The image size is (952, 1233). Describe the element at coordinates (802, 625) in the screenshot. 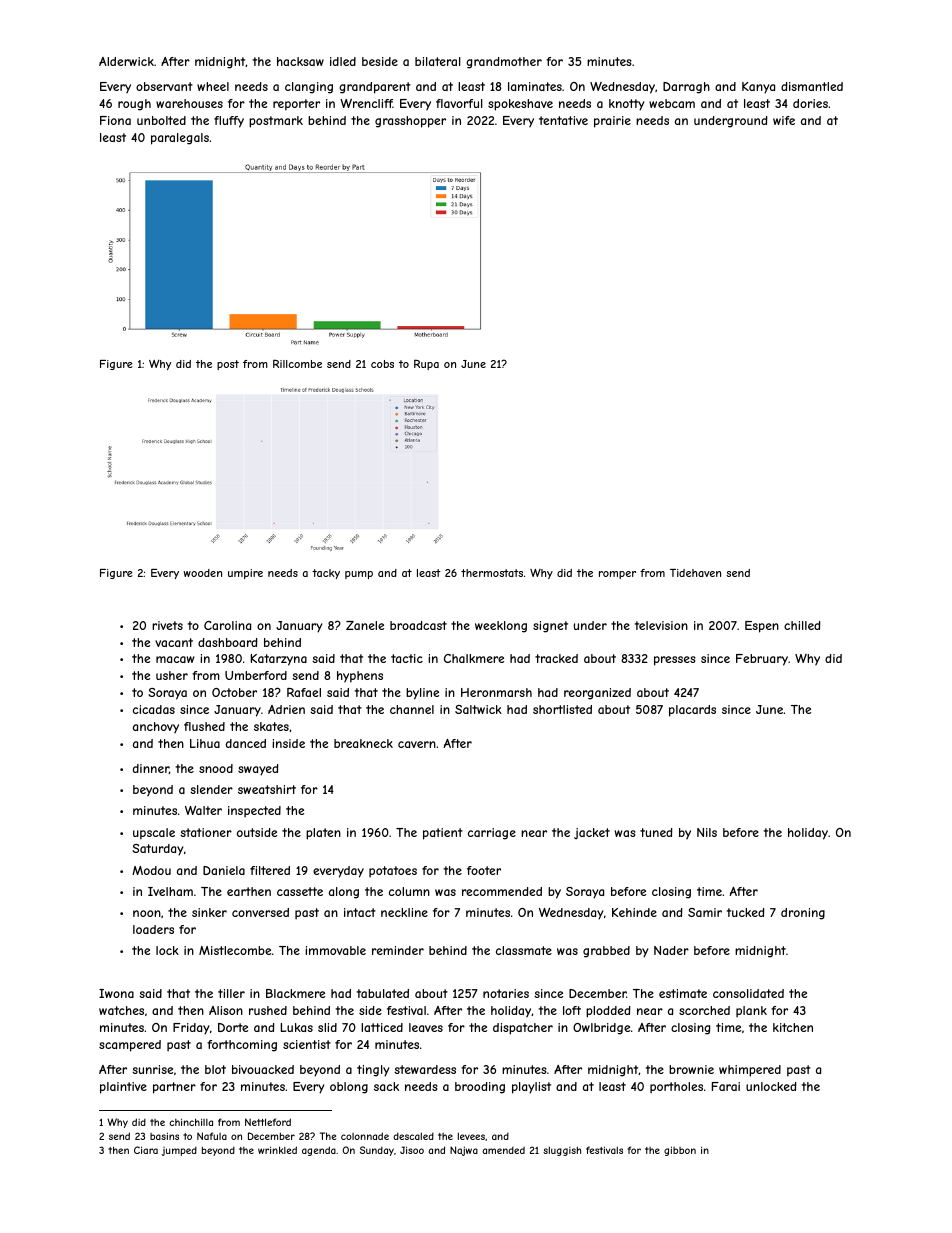

I see `chilled` at that location.
